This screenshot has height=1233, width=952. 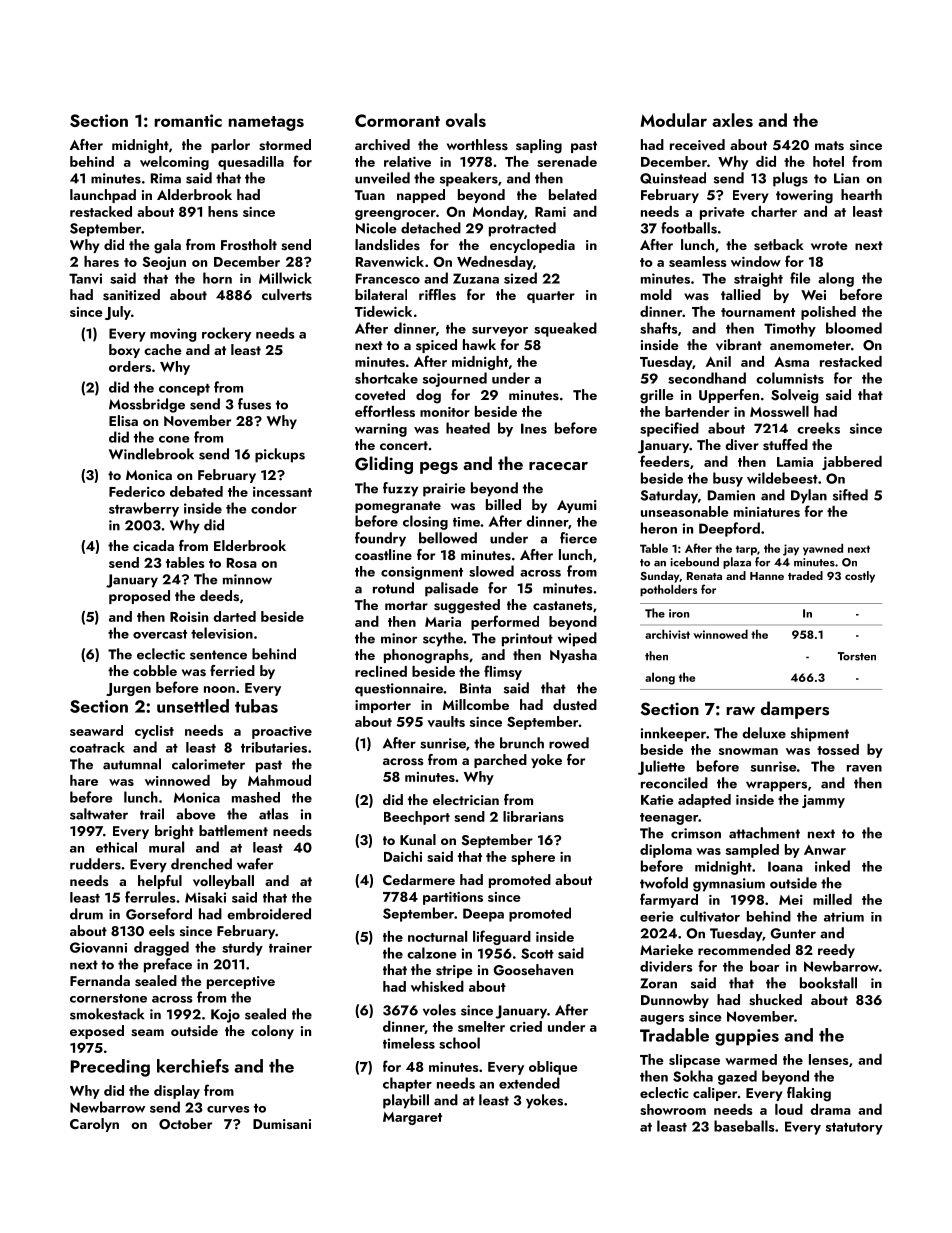 I want to click on landslides, so click(x=387, y=245).
